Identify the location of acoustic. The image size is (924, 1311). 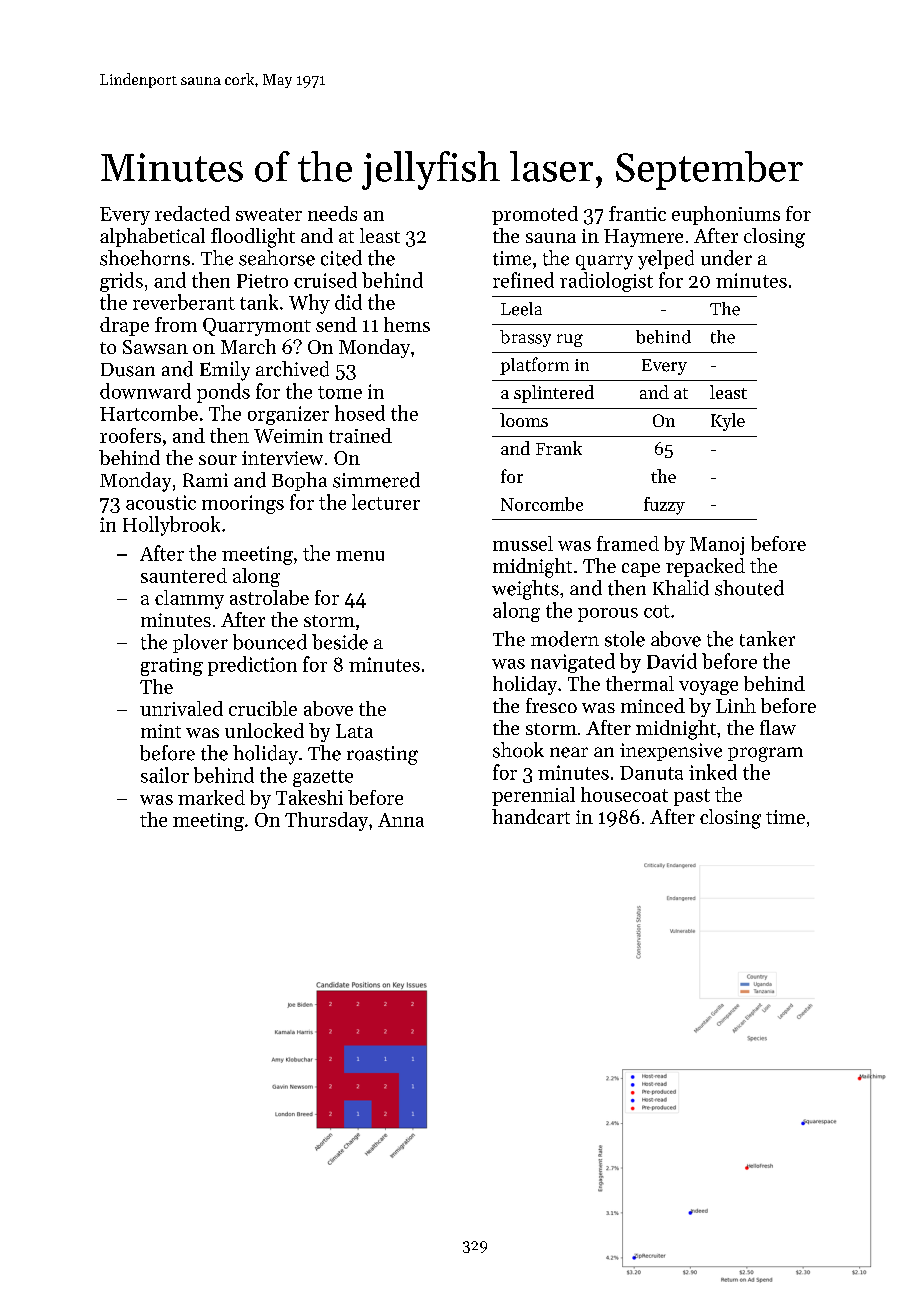
(161, 502).
